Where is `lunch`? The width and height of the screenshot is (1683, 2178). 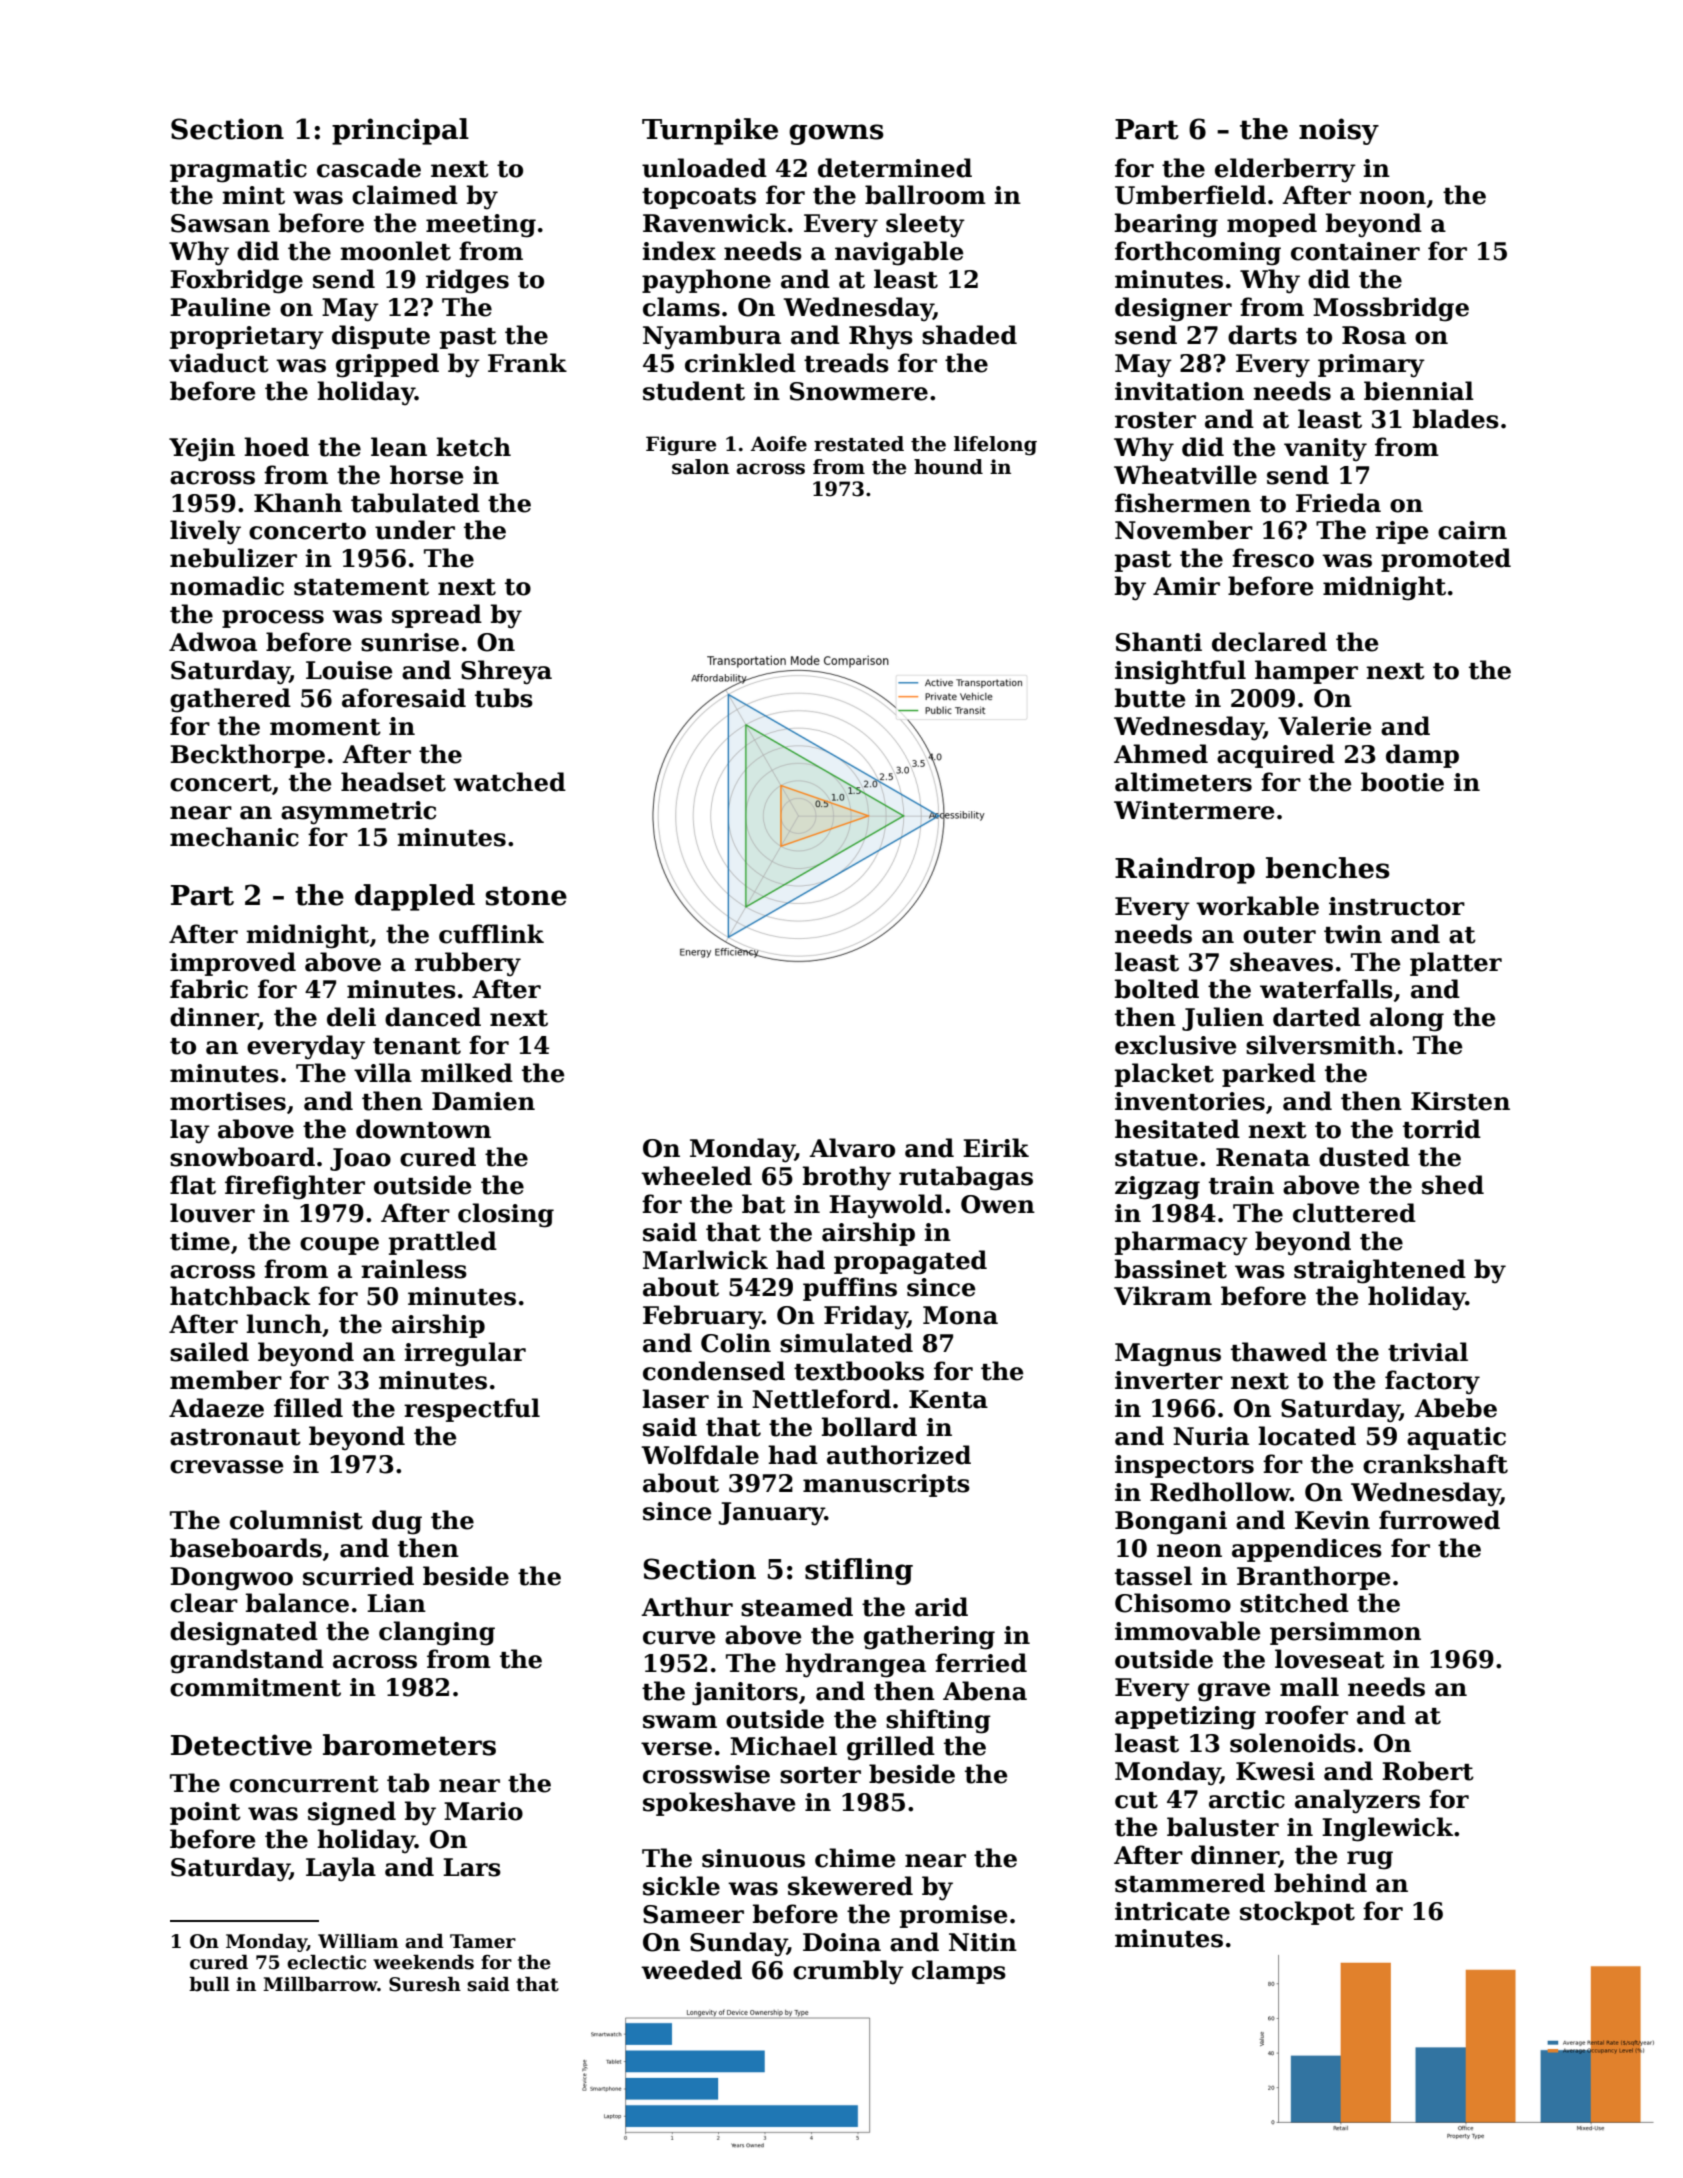
lunch is located at coordinates (284, 1324).
